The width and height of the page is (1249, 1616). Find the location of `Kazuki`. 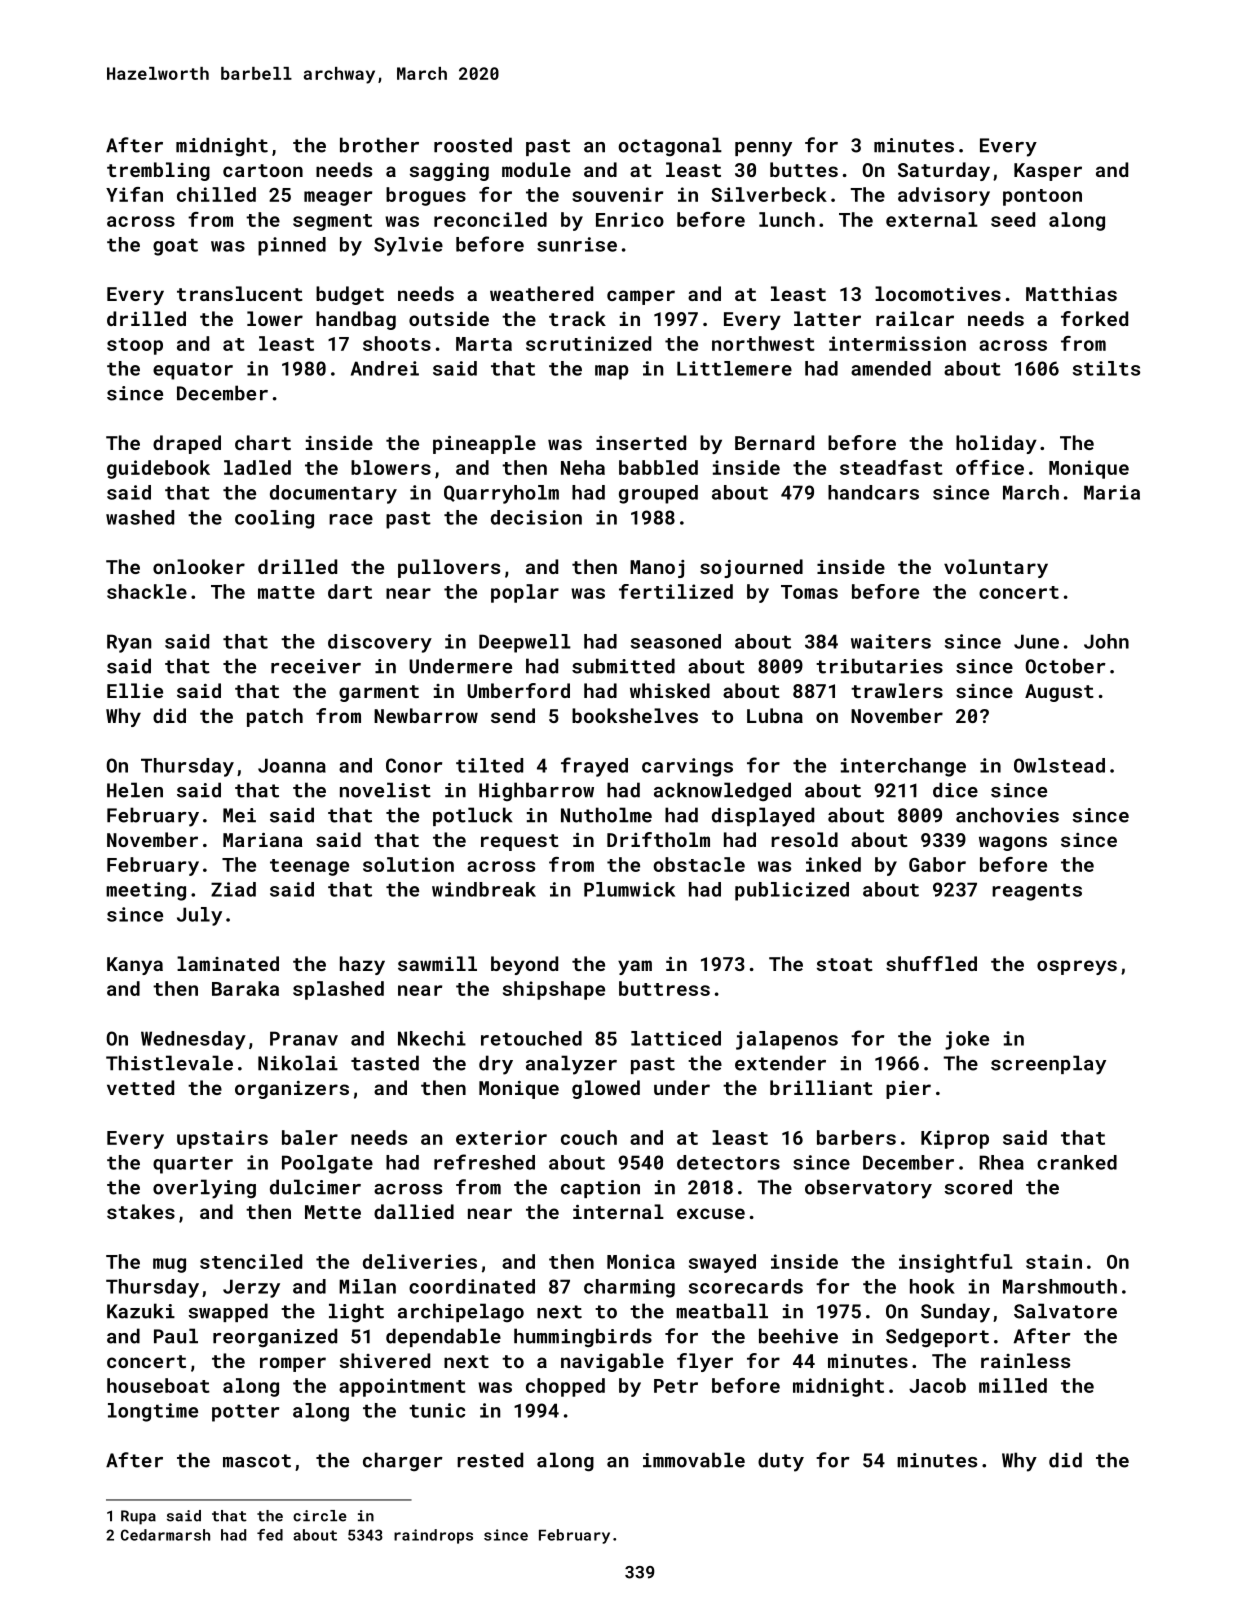

Kazuki is located at coordinates (141, 1311).
